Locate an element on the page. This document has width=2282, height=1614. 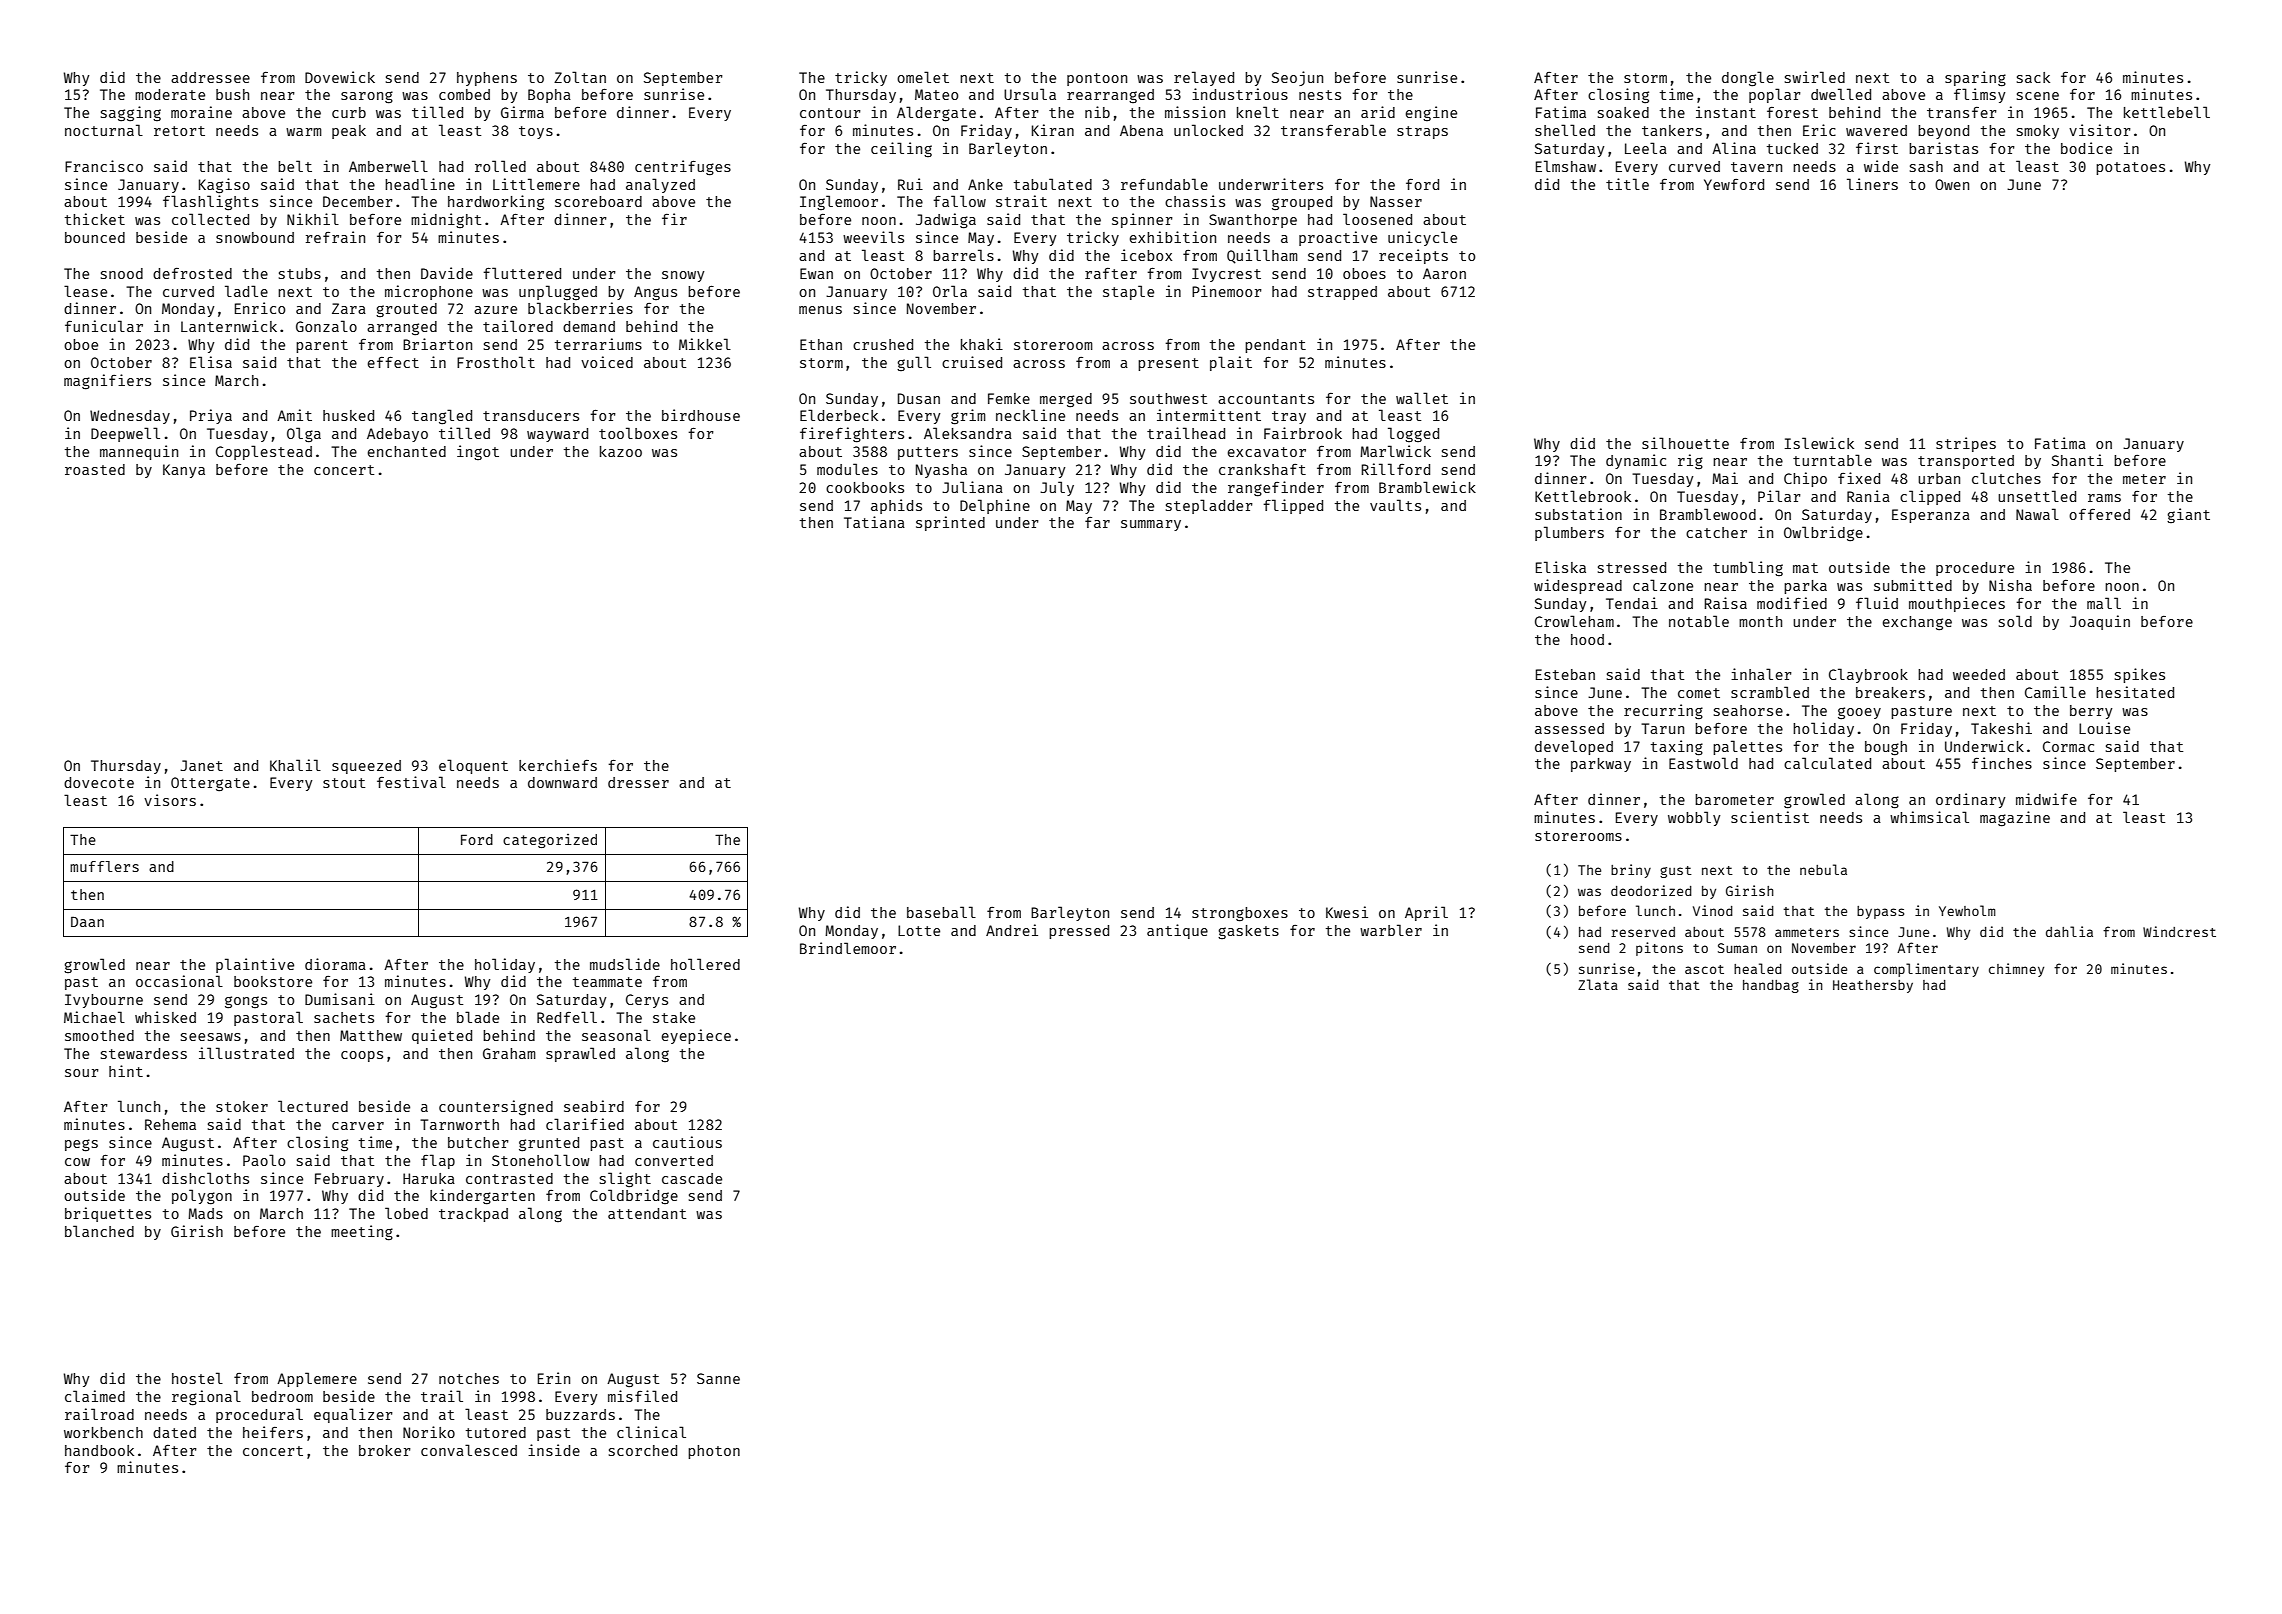
Tatiana is located at coordinates (874, 522).
